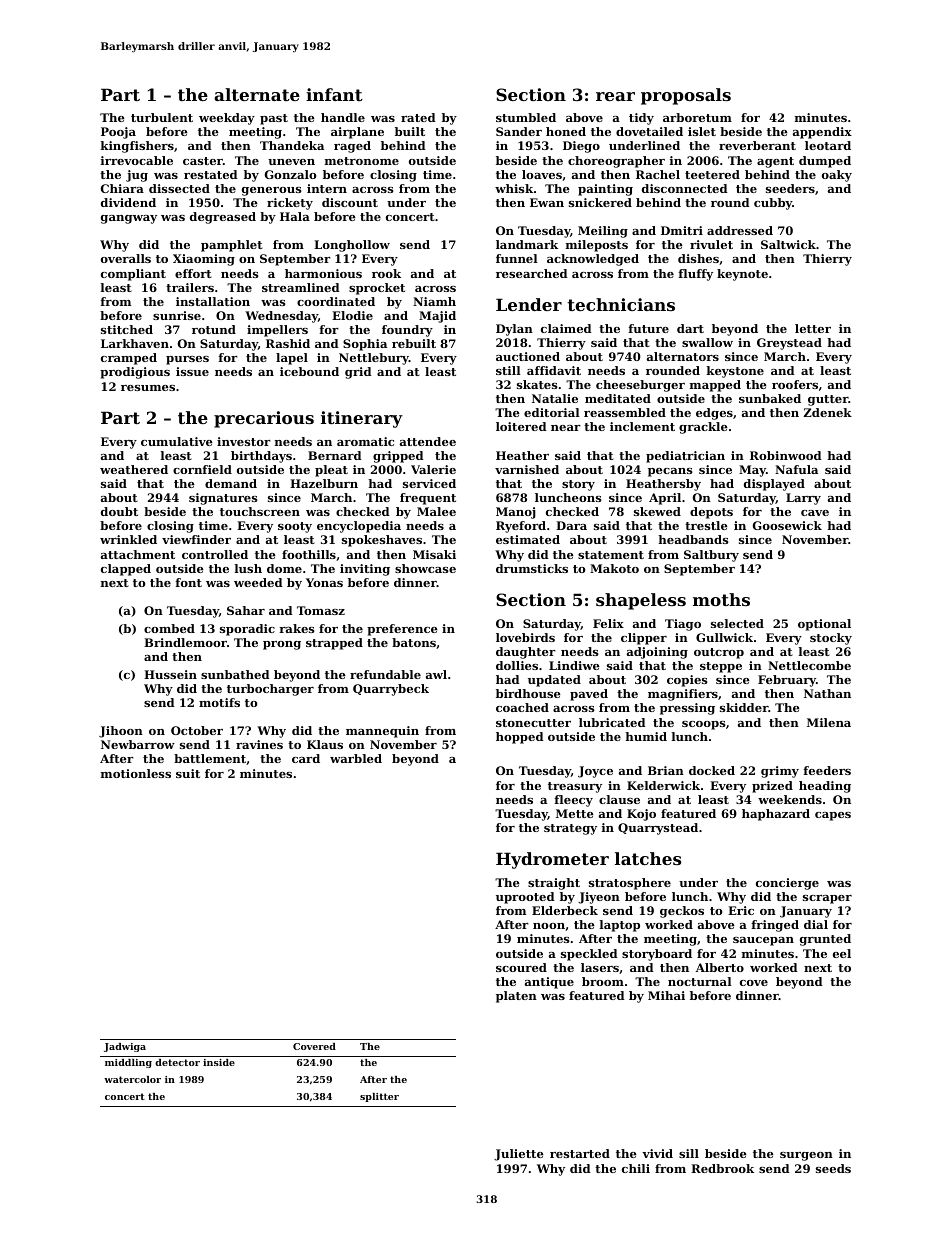 The width and height of the screenshot is (952, 1233). Describe the element at coordinates (525, 637) in the screenshot. I see `lovebirds` at that location.
